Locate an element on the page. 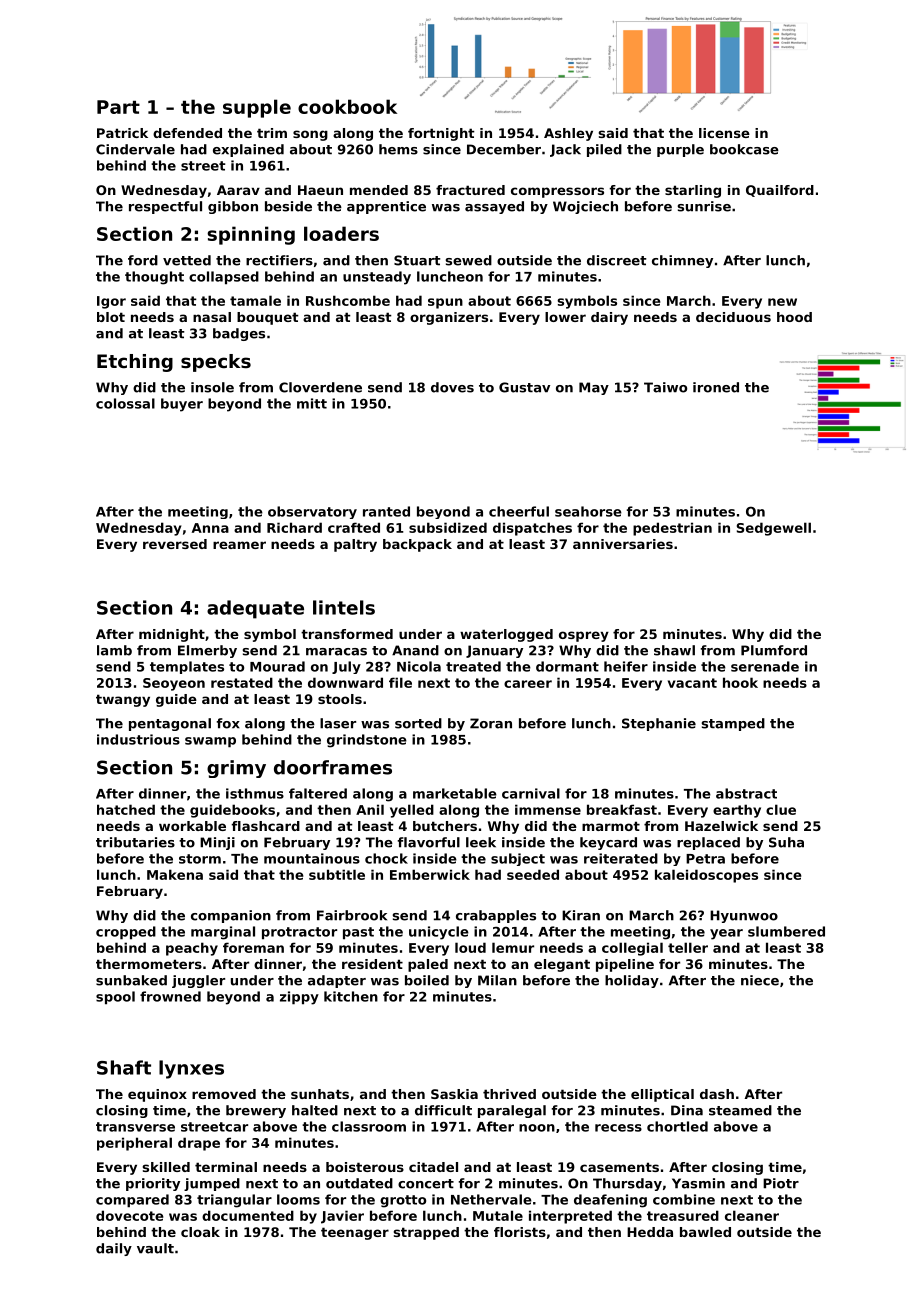  supple is located at coordinates (257, 108).
